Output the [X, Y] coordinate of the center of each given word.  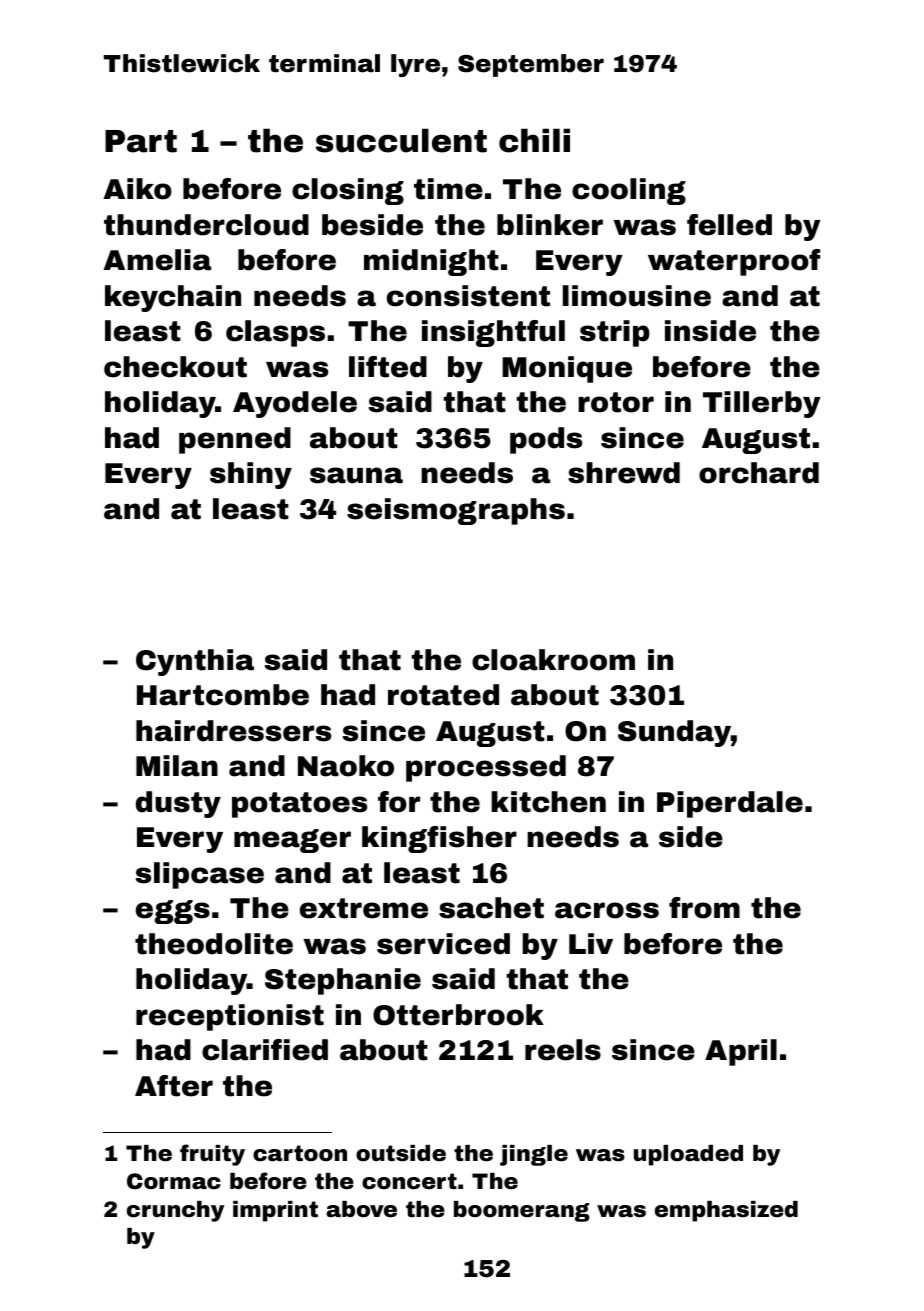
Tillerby [762, 404]
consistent [468, 296]
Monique [567, 369]
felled [729, 225]
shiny [251, 475]
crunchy [175, 1211]
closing [348, 191]
